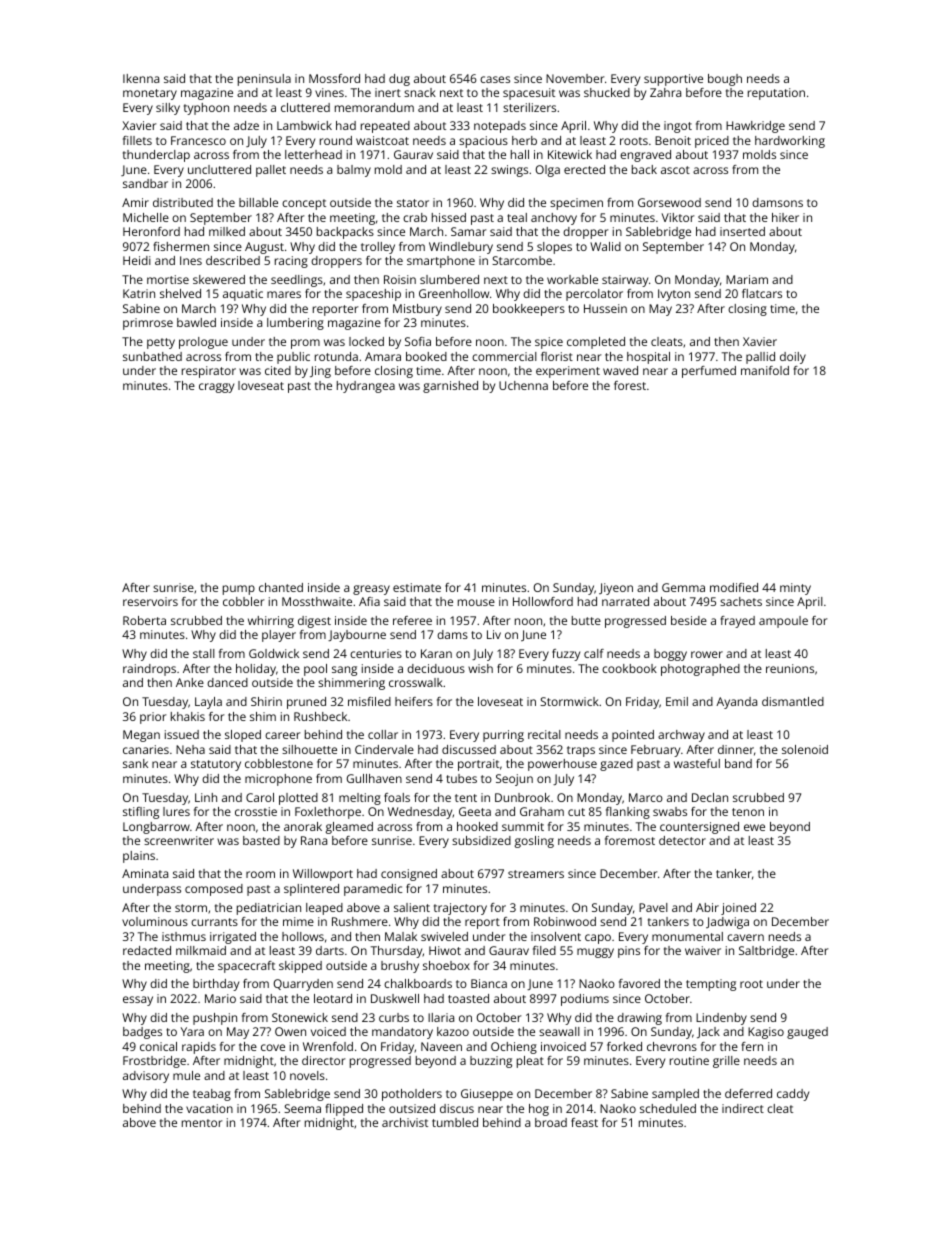 This screenshot has width=952, height=1233. Describe the element at coordinates (446, 965) in the screenshot. I see `shoebox` at that location.
